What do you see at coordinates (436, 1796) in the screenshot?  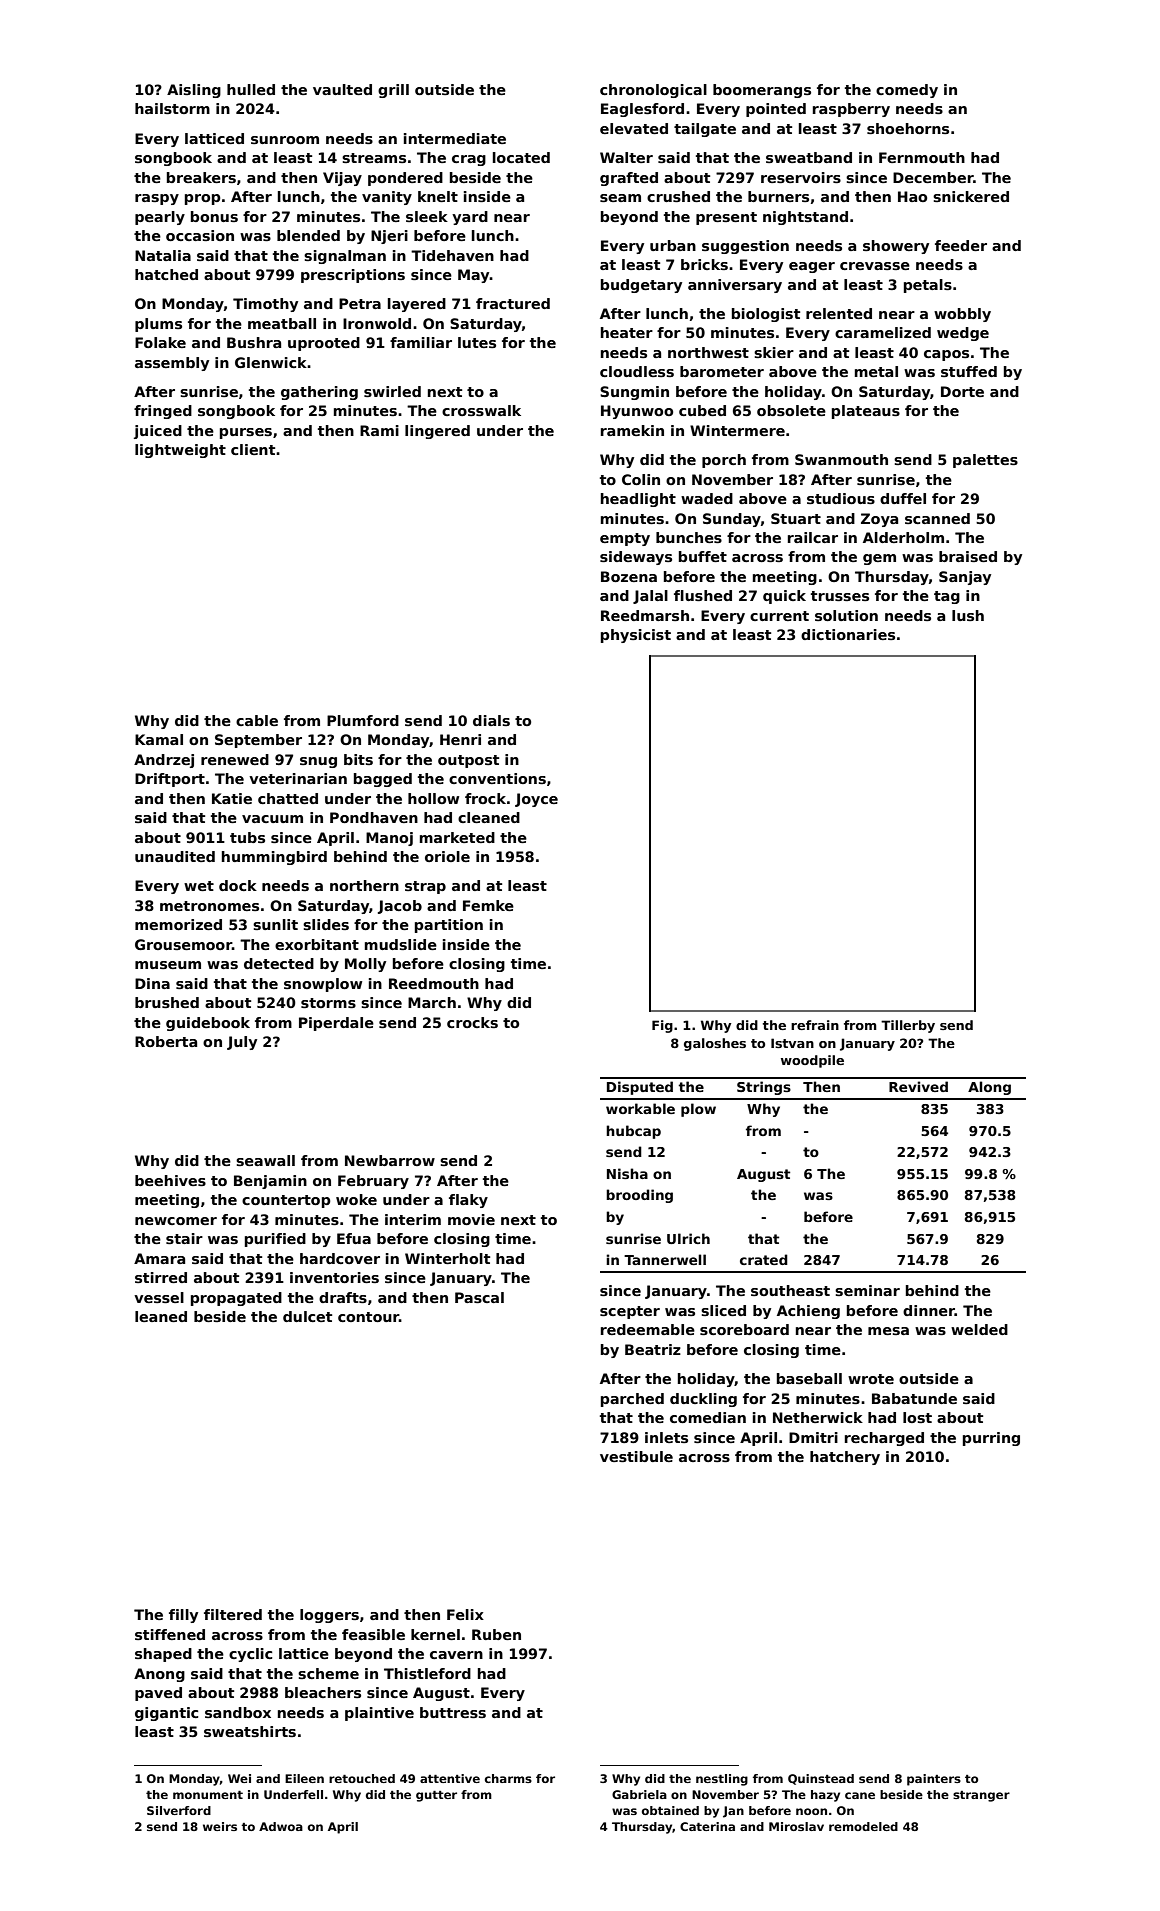 I see `gutter` at bounding box center [436, 1796].
